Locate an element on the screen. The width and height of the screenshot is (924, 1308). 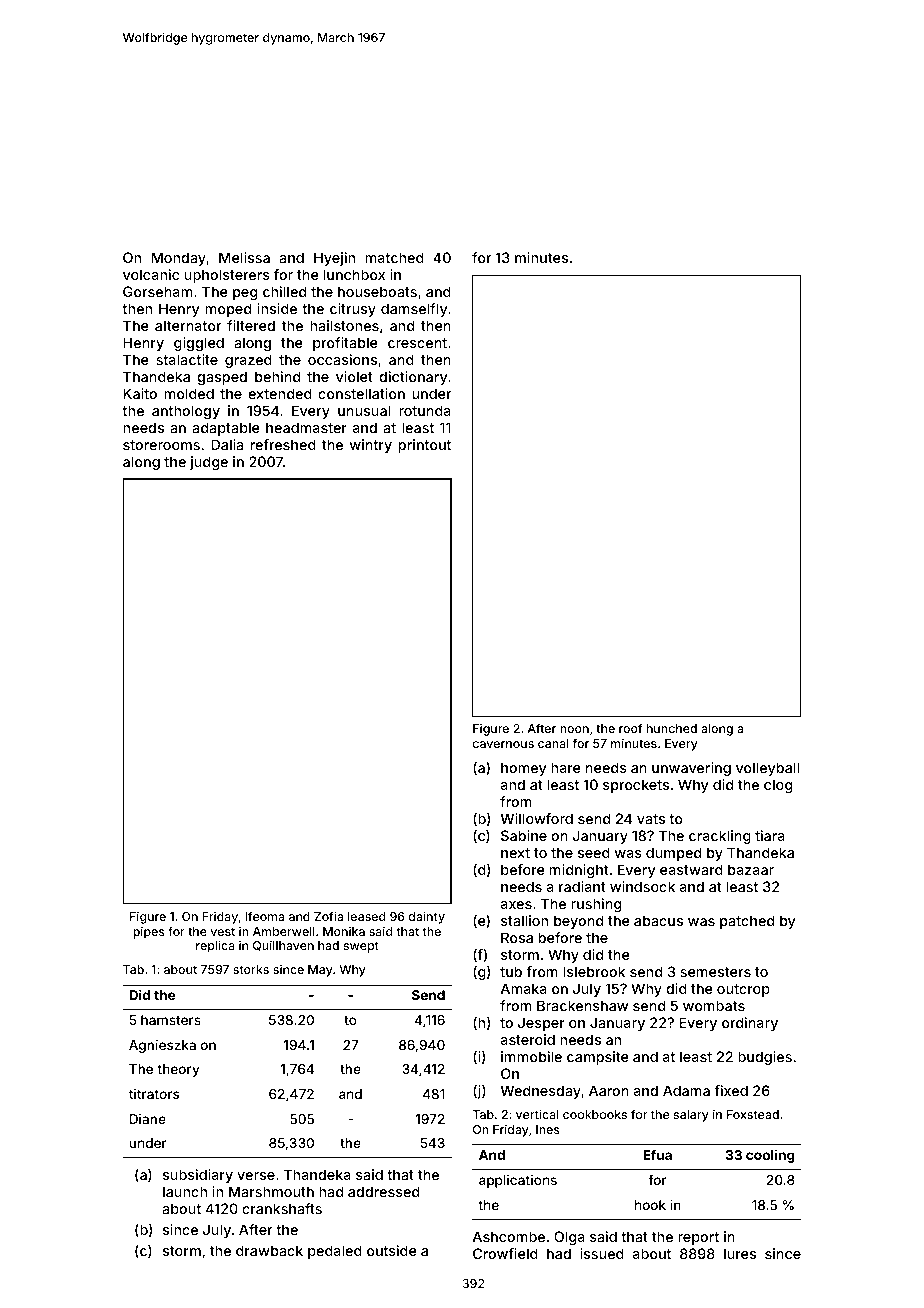
rotunda is located at coordinates (425, 410).
